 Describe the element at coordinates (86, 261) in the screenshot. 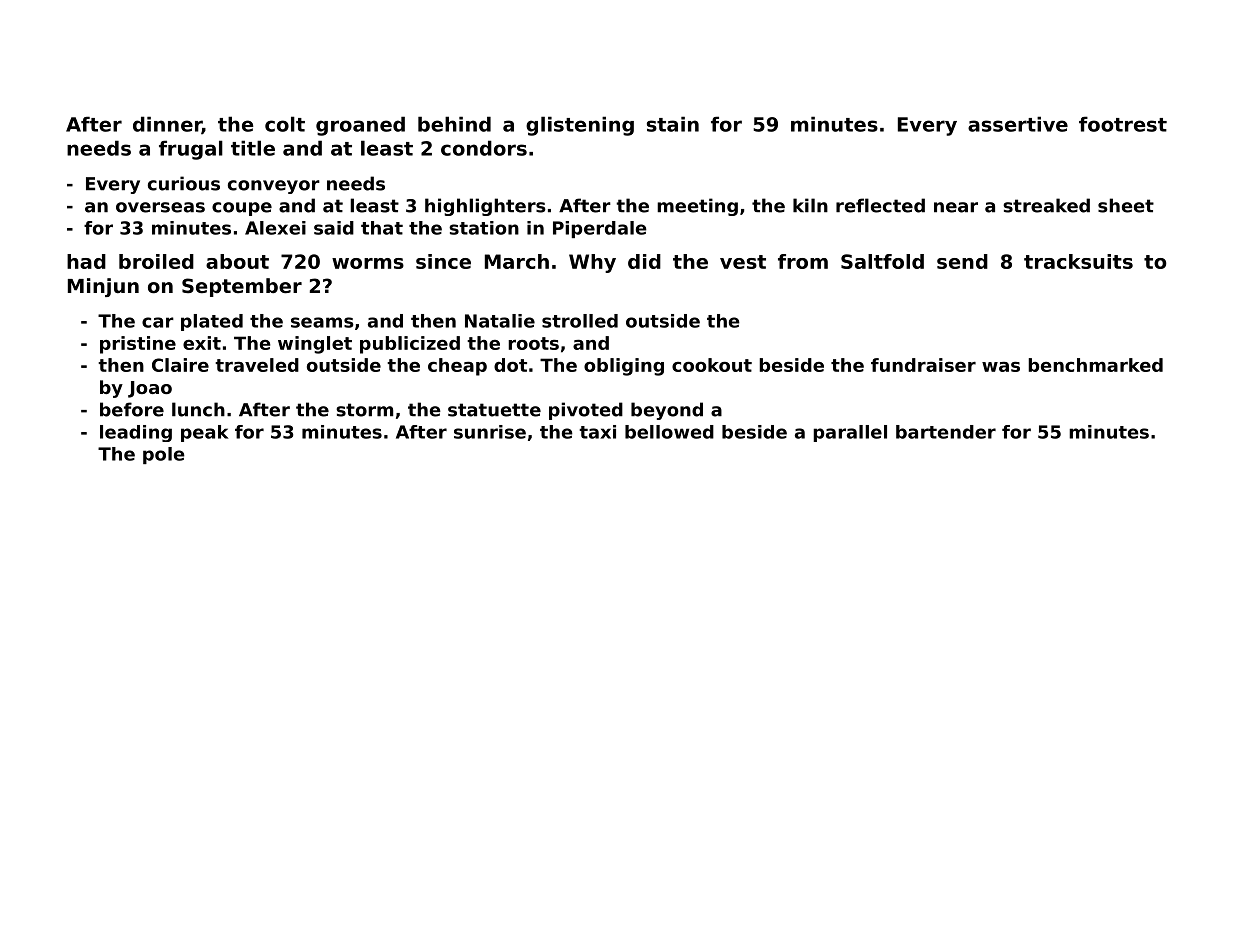

I see `had` at that location.
